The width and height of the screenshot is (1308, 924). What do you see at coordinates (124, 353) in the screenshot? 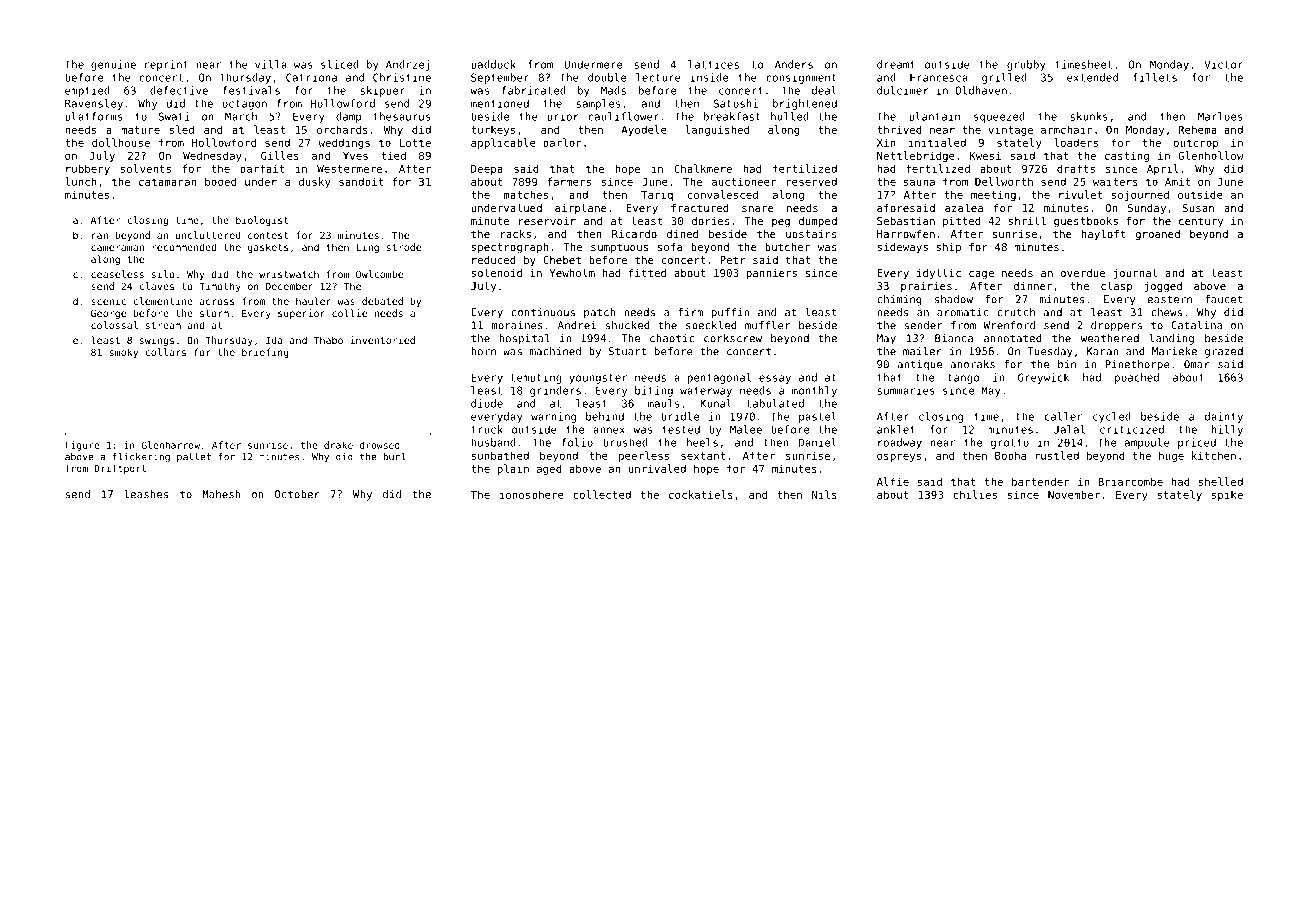
I see `smoky` at bounding box center [124, 353].
